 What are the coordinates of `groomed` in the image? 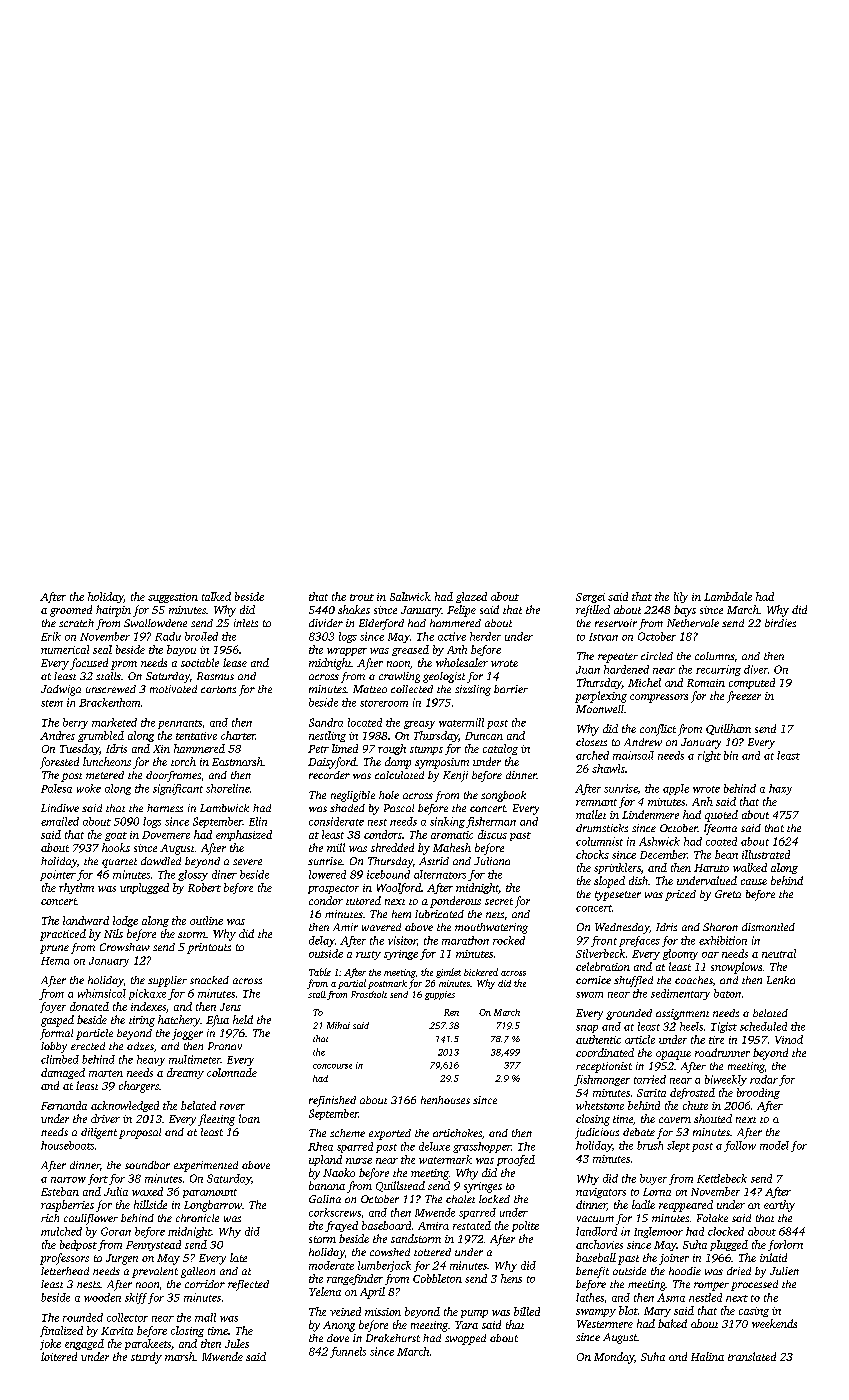 It's located at (71, 611).
